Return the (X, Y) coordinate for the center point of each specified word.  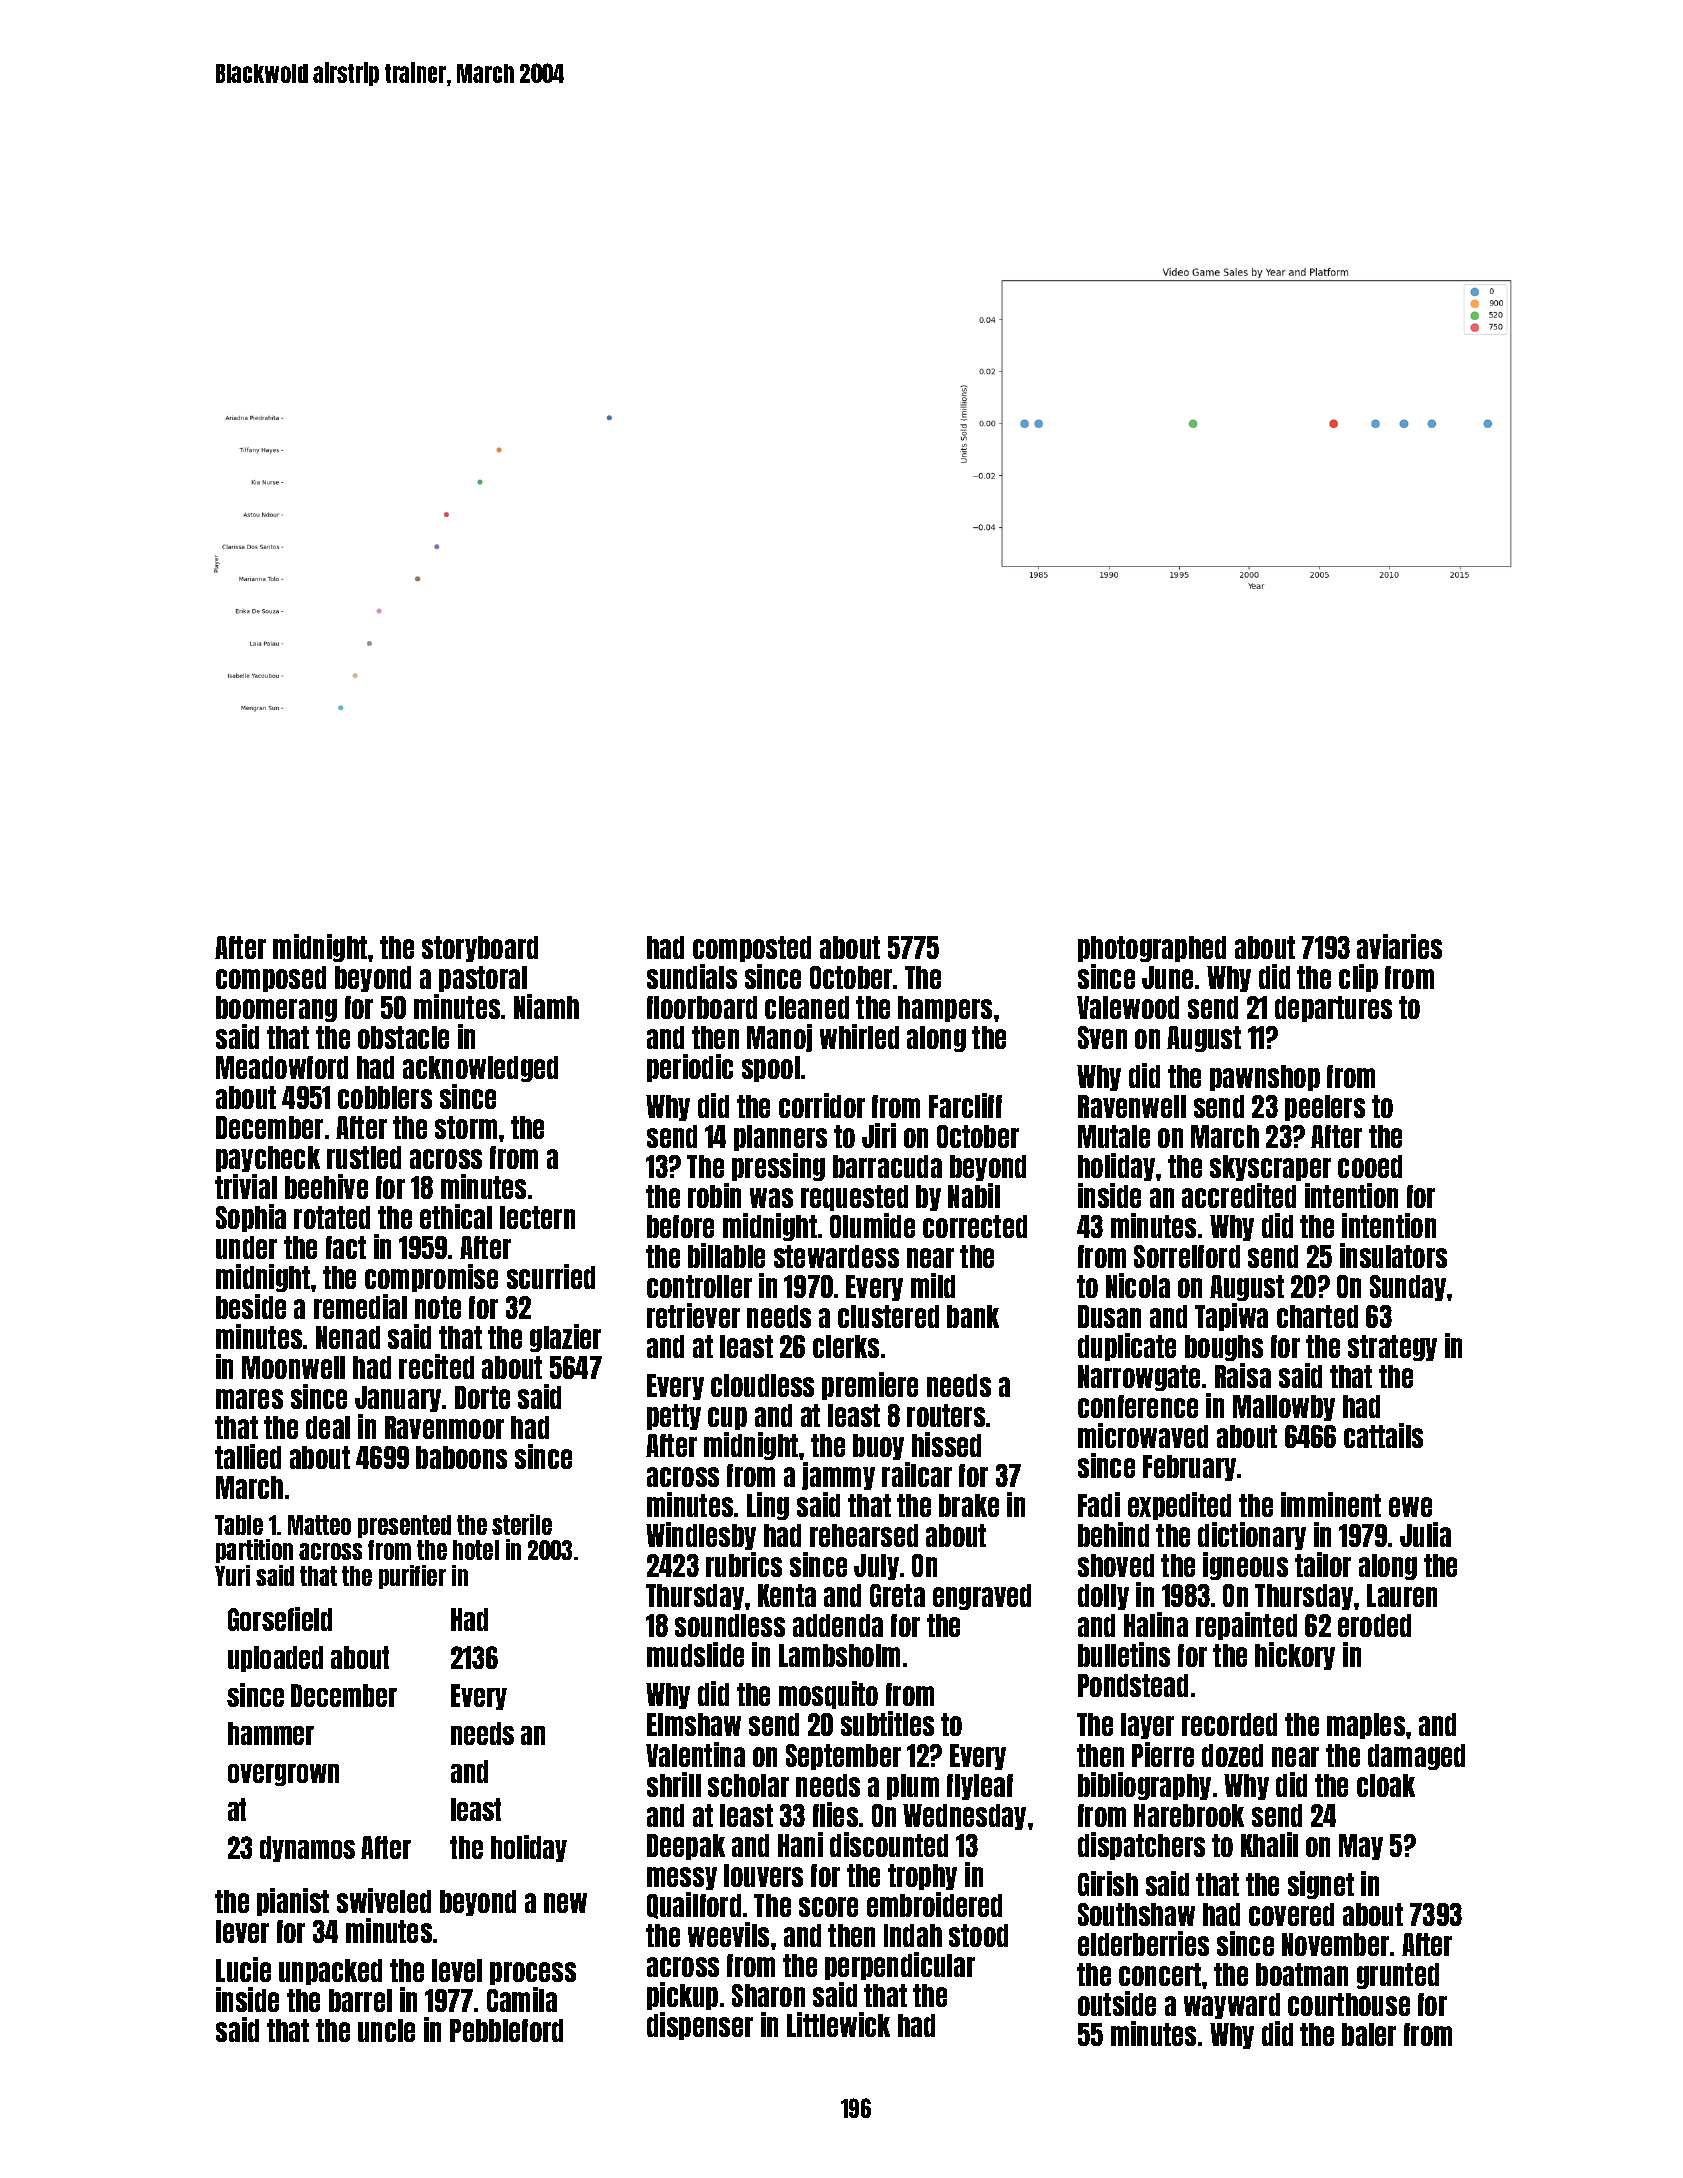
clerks (846, 1346)
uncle (386, 2030)
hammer (271, 1733)
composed (271, 979)
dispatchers (1141, 1846)
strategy (1392, 1348)
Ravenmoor (444, 1427)
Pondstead (1133, 1685)
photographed (1152, 949)
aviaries (1399, 946)
